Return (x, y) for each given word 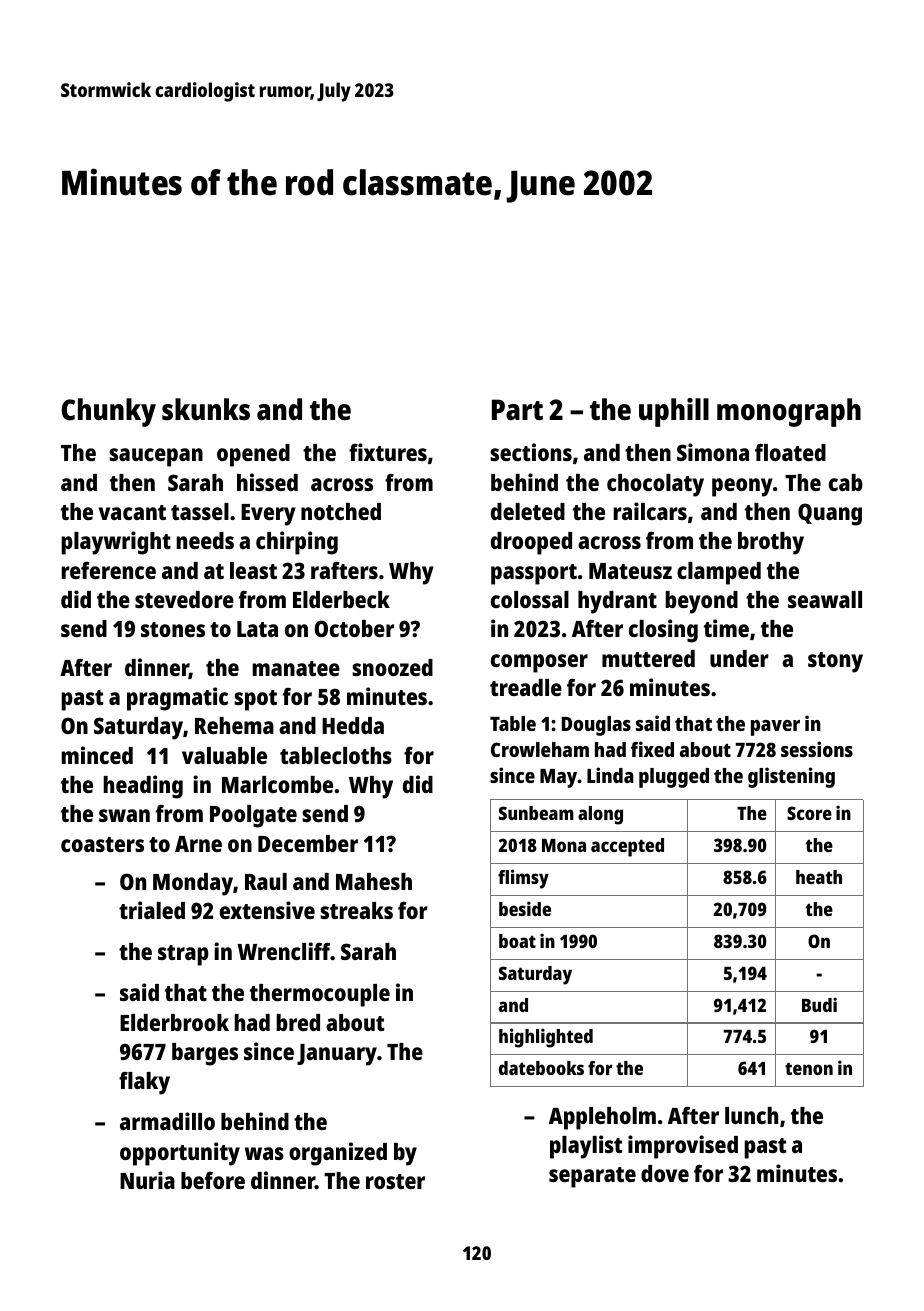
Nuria (147, 1180)
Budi (819, 1004)
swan (124, 815)
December (308, 843)
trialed (152, 910)
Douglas (596, 726)
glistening (791, 777)
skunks (206, 409)
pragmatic (177, 699)
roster (395, 1181)
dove (665, 1173)
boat (517, 941)
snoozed (392, 667)
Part (517, 410)
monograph (789, 412)
